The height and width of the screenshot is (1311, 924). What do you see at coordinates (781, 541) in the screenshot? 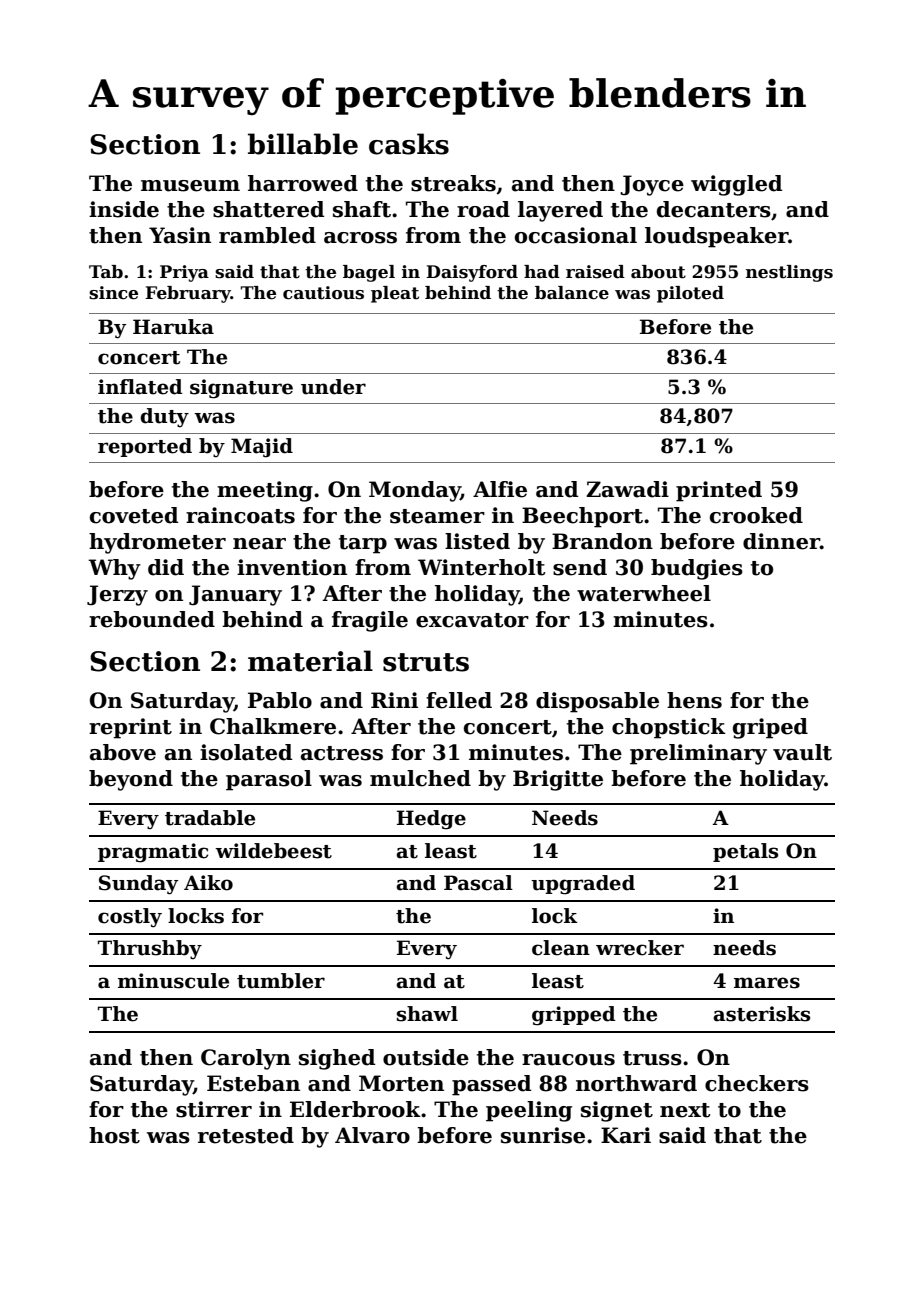
I see `dinner` at bounding box center [781, 541].
